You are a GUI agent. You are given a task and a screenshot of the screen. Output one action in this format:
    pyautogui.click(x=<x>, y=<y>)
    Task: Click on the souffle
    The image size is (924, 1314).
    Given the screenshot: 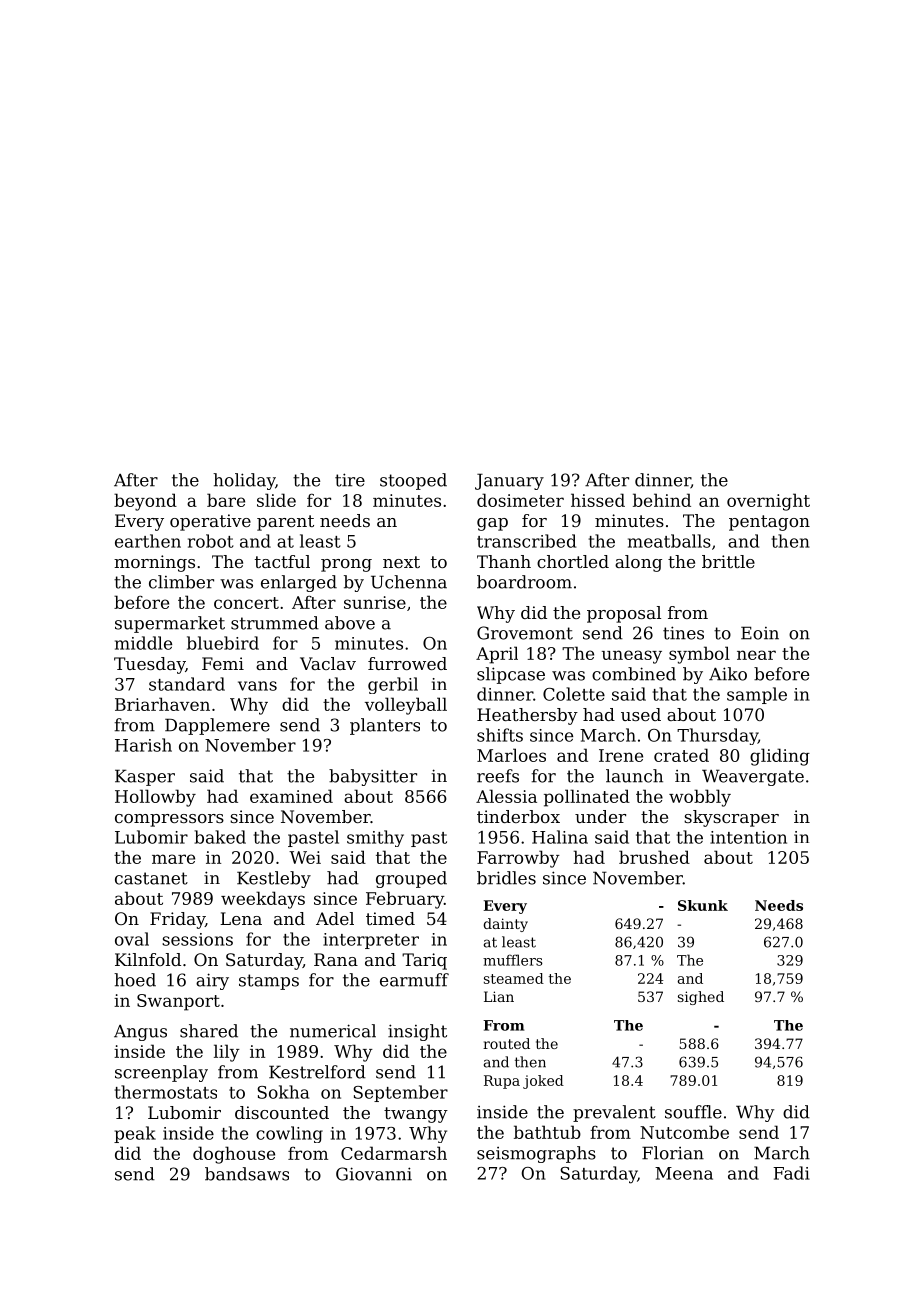 What is the action you would take?
    pyautogui.click(x=693, y=1112)
